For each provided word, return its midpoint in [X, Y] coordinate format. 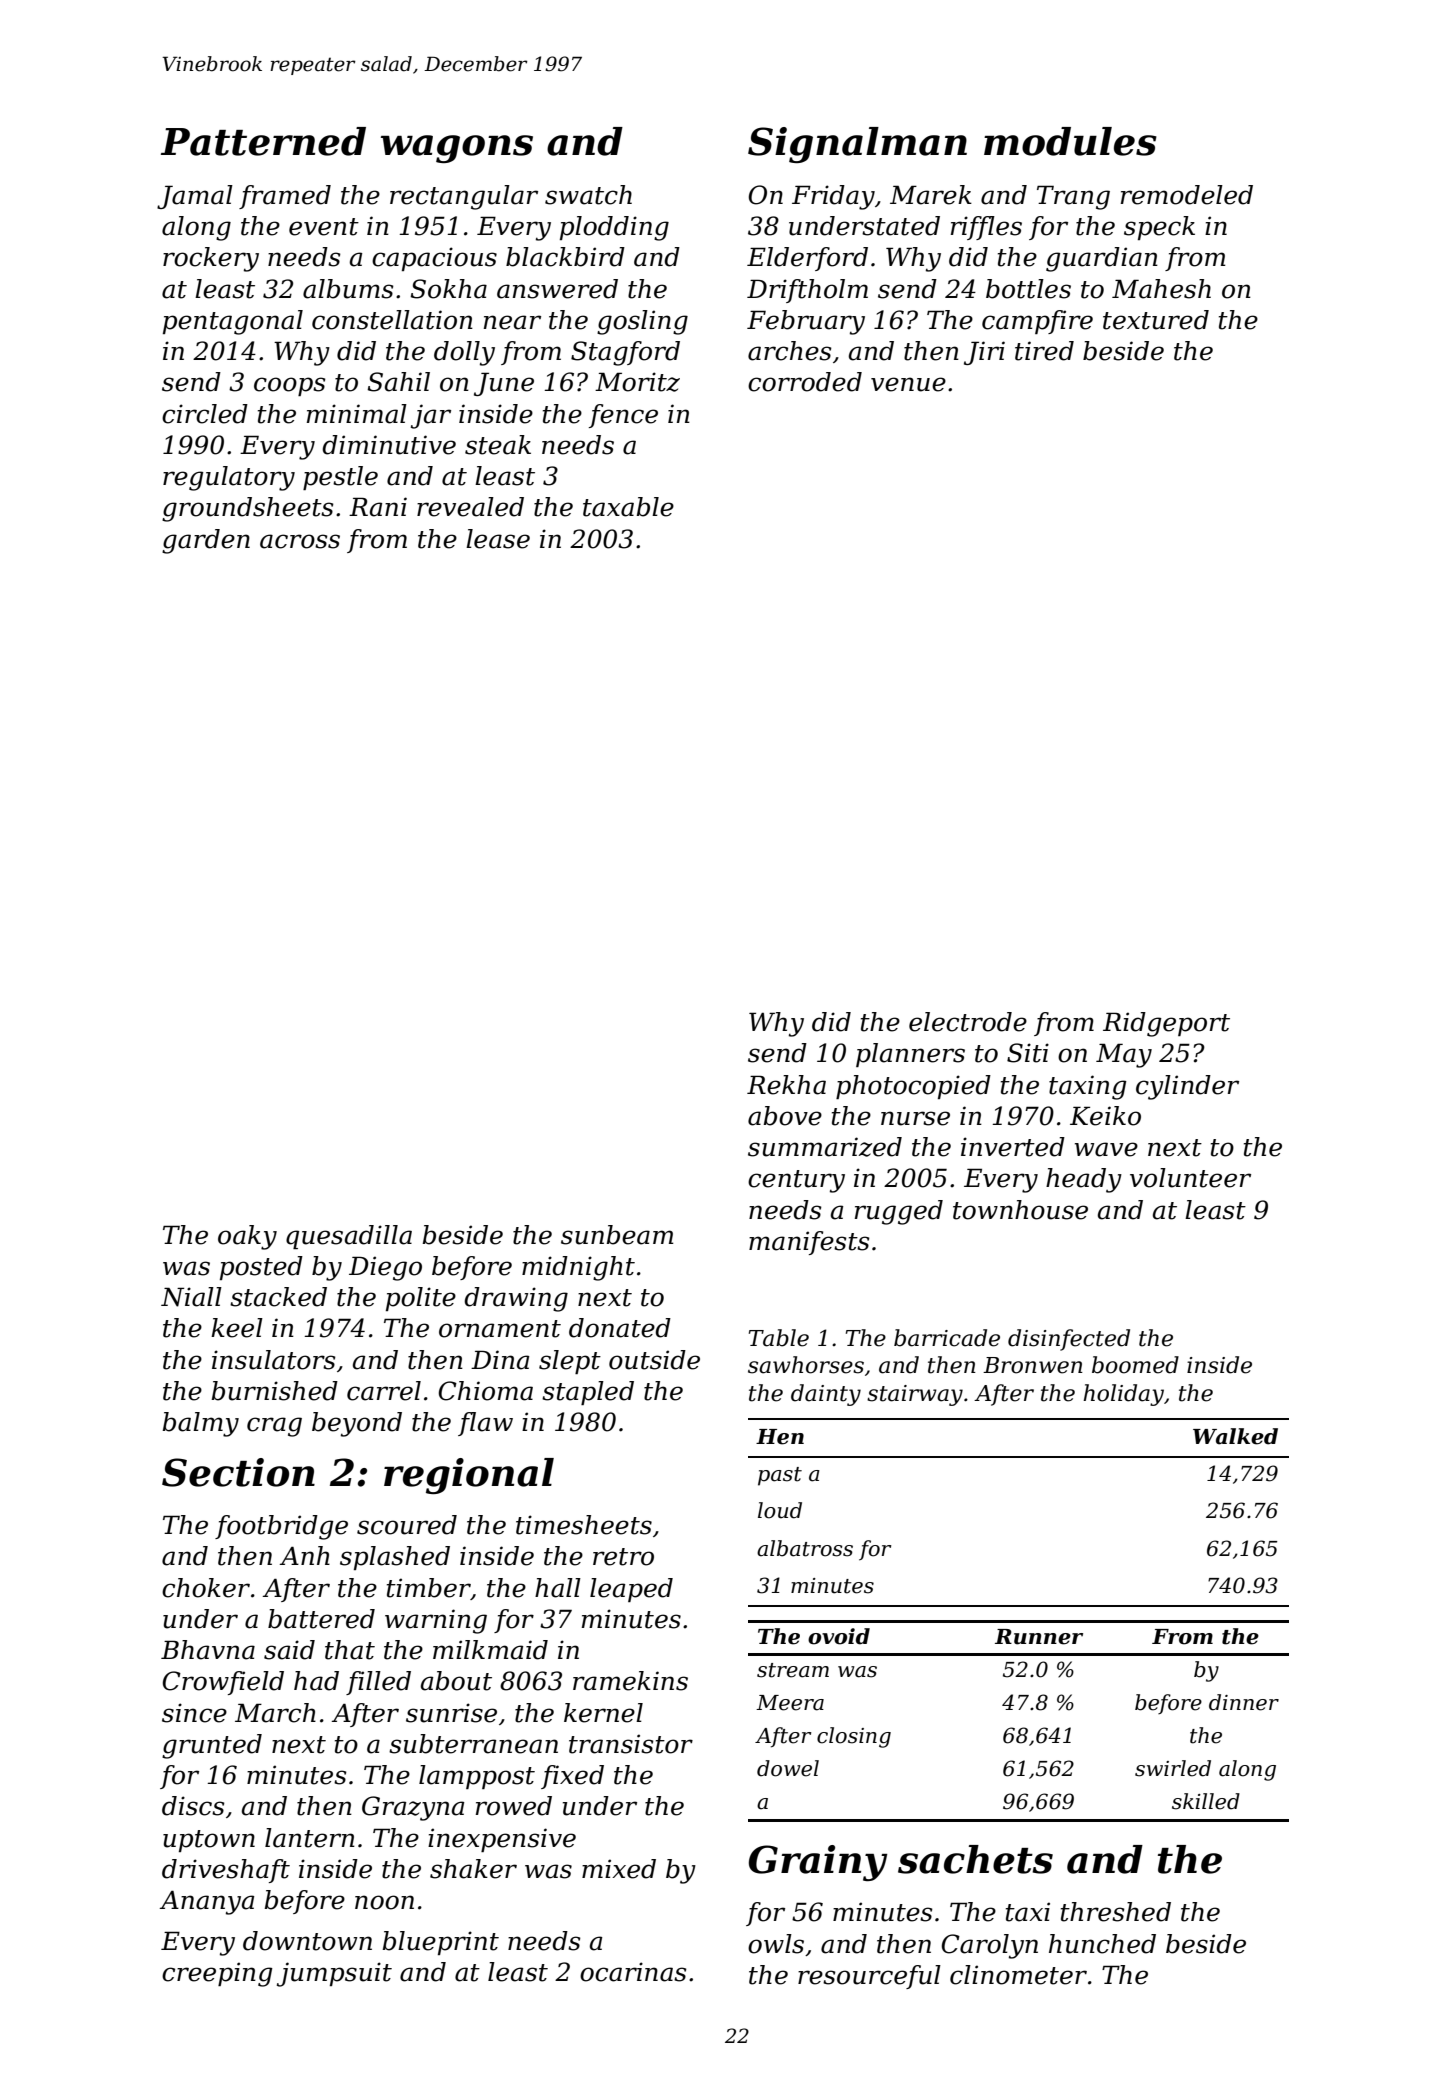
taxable [628, 507]
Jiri [984, 353]
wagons [457, 149]
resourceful [869, 1977]
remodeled [1187, 195]
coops [290, 386]
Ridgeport [1166, 1024]
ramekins [630, 1681]
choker [206, 1588]
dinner [1244, 1702]
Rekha [786, 1085]
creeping [217, 1974]
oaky [247, 1237]
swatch [588, 195]
